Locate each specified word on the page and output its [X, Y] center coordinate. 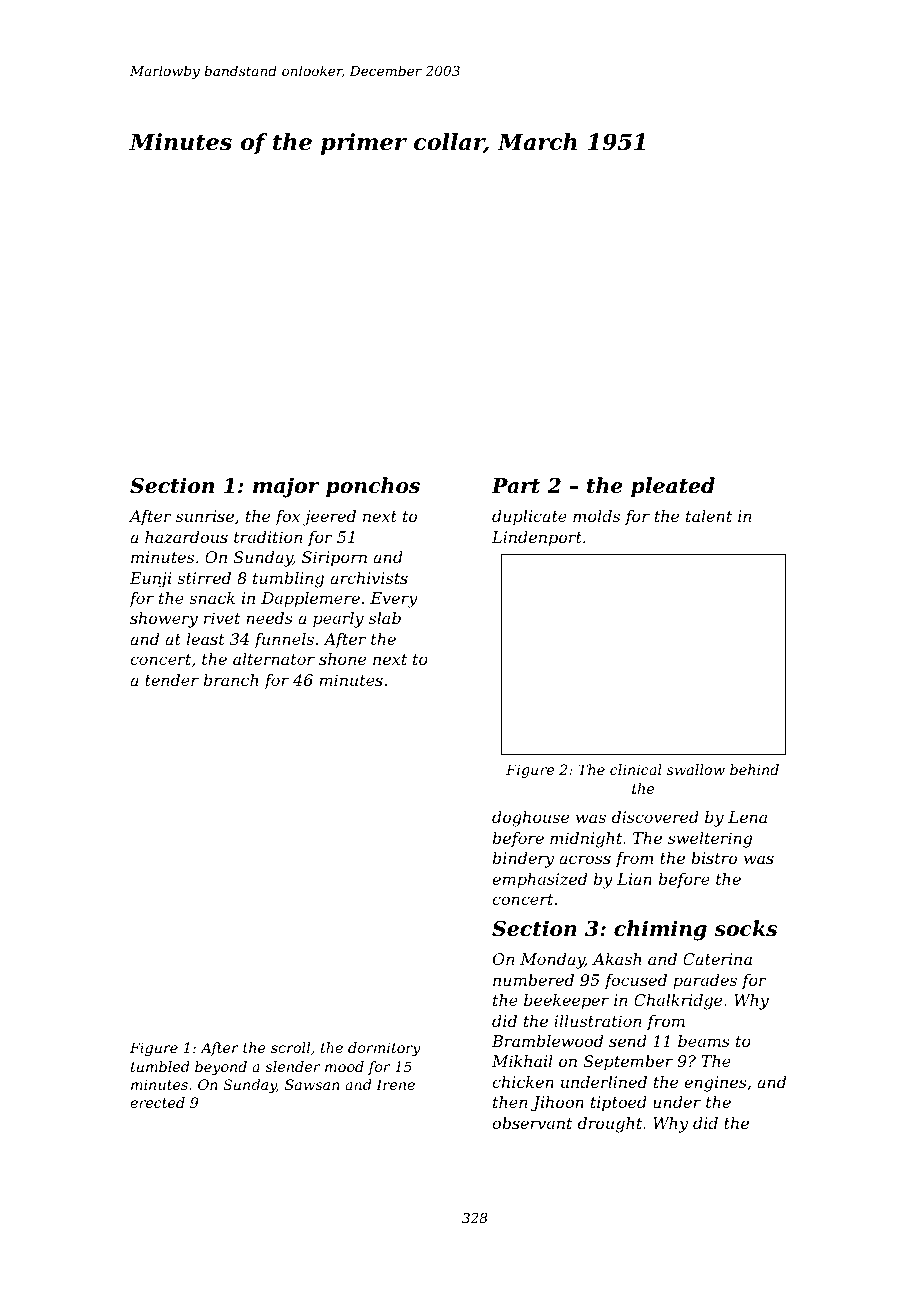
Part [515, 486]
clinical [636, 769]
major [286, 487]
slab [385, 618]
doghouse [530, 819]
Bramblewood [547, 1041]
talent [709, 516]
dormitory [384, 1049]
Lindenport [537, 539]
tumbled [160, 1066]
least [206, 639]
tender [172, 680]
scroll [290, 1047]
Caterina [717, 959]
